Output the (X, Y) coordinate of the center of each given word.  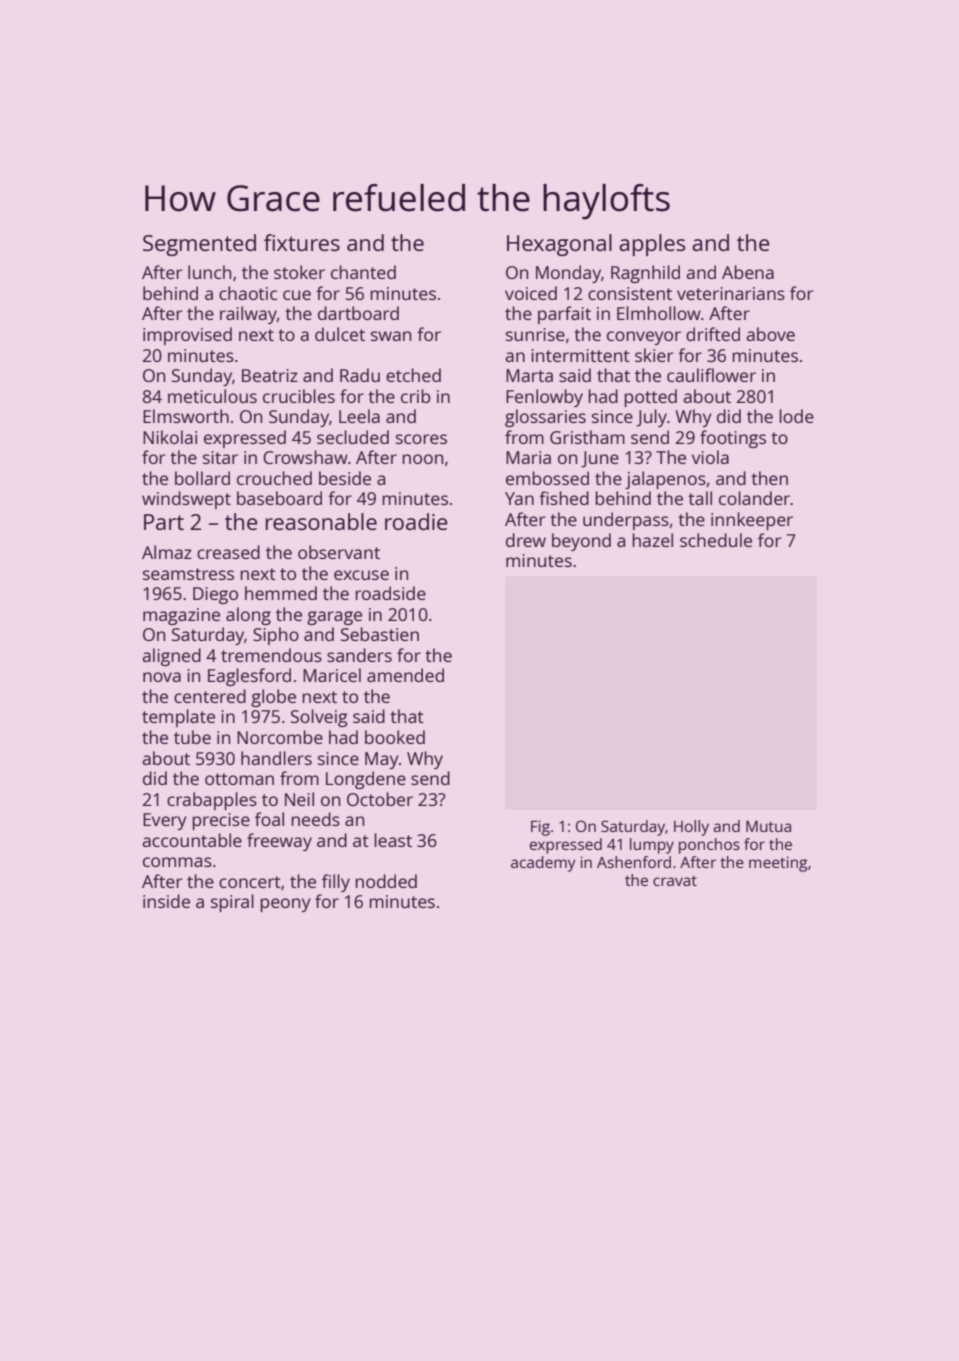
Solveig (319, 718)
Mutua (768, 826)
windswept (186, 500)
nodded (386, 881)
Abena (748, 272)
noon (422, 459)
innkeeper (752, 521)
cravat (675, 880)
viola (710, 457)
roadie (416, 521)
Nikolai (170, 437)
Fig (540, 828)
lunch (209, 272)
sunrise (535, 334)
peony (285, 905)
